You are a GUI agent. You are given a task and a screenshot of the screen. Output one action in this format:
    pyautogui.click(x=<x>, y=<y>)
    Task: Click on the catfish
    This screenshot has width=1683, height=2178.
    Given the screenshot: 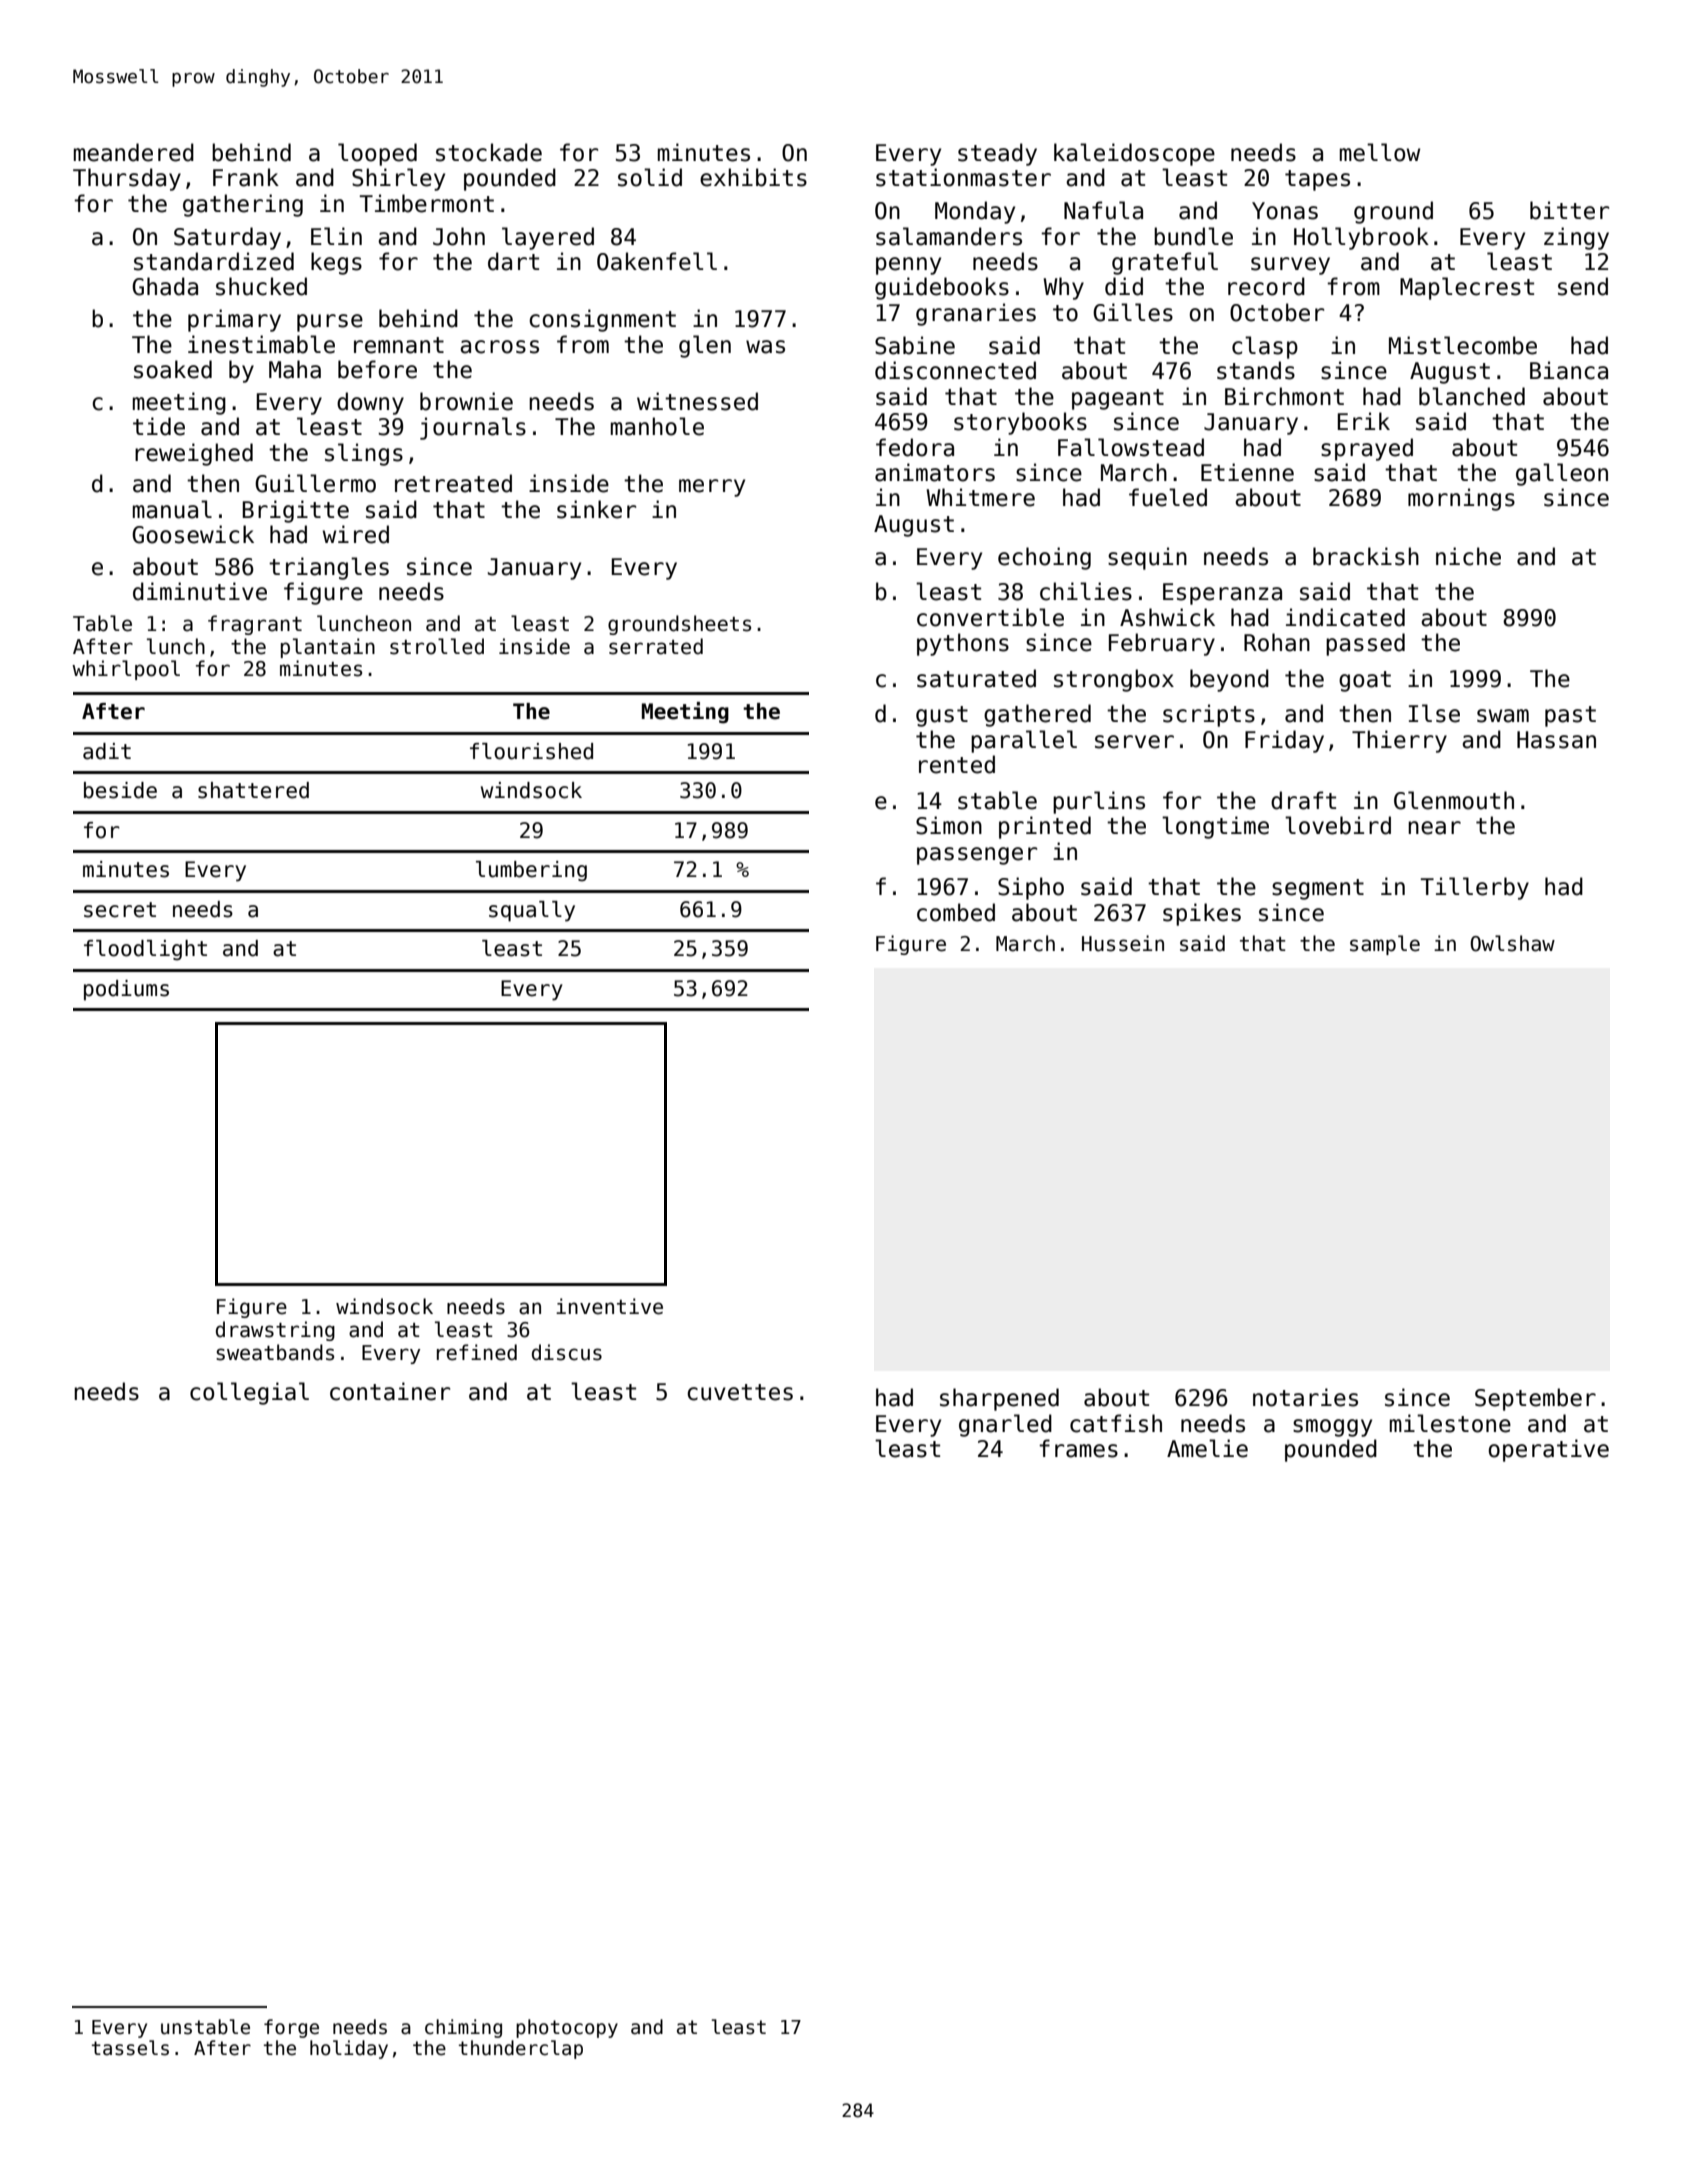 What is the action you would take?
    pyautogui.click(x=1116, y=1423)
